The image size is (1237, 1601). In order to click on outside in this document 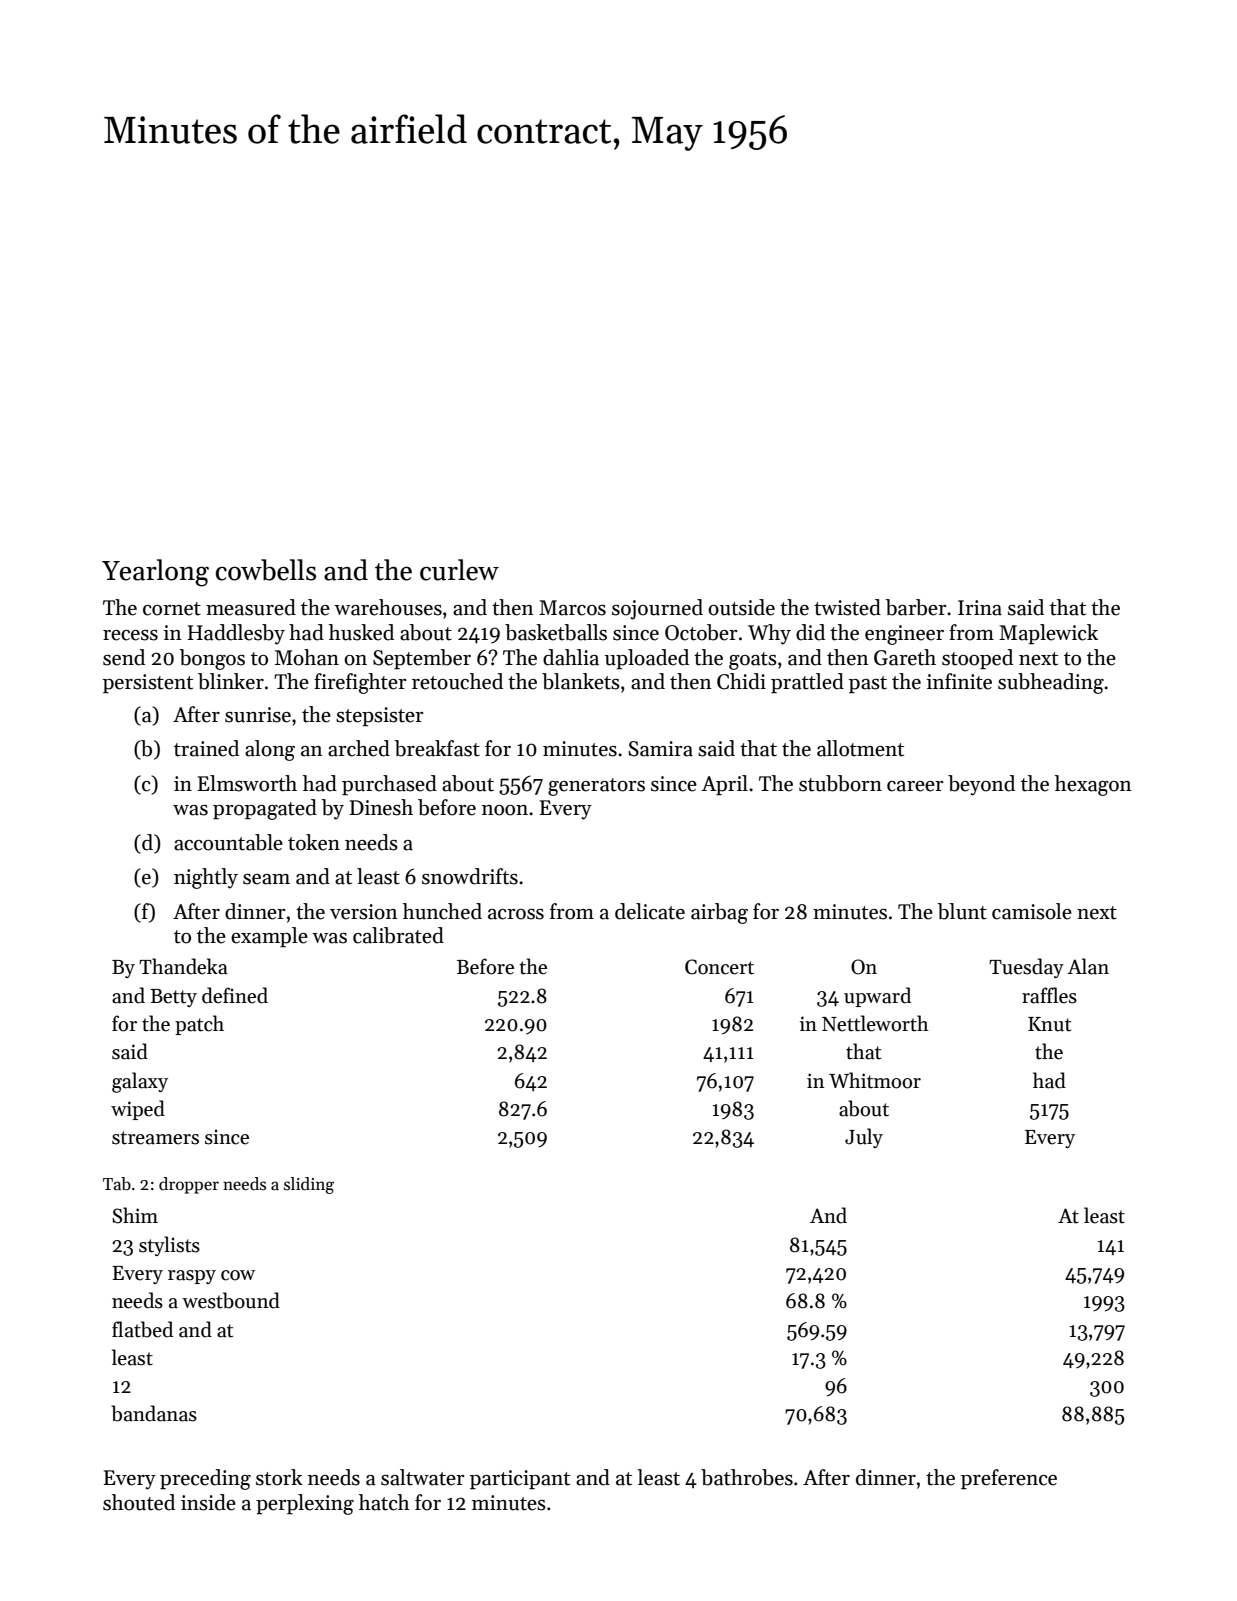, I will do `click(741, 607)`.
